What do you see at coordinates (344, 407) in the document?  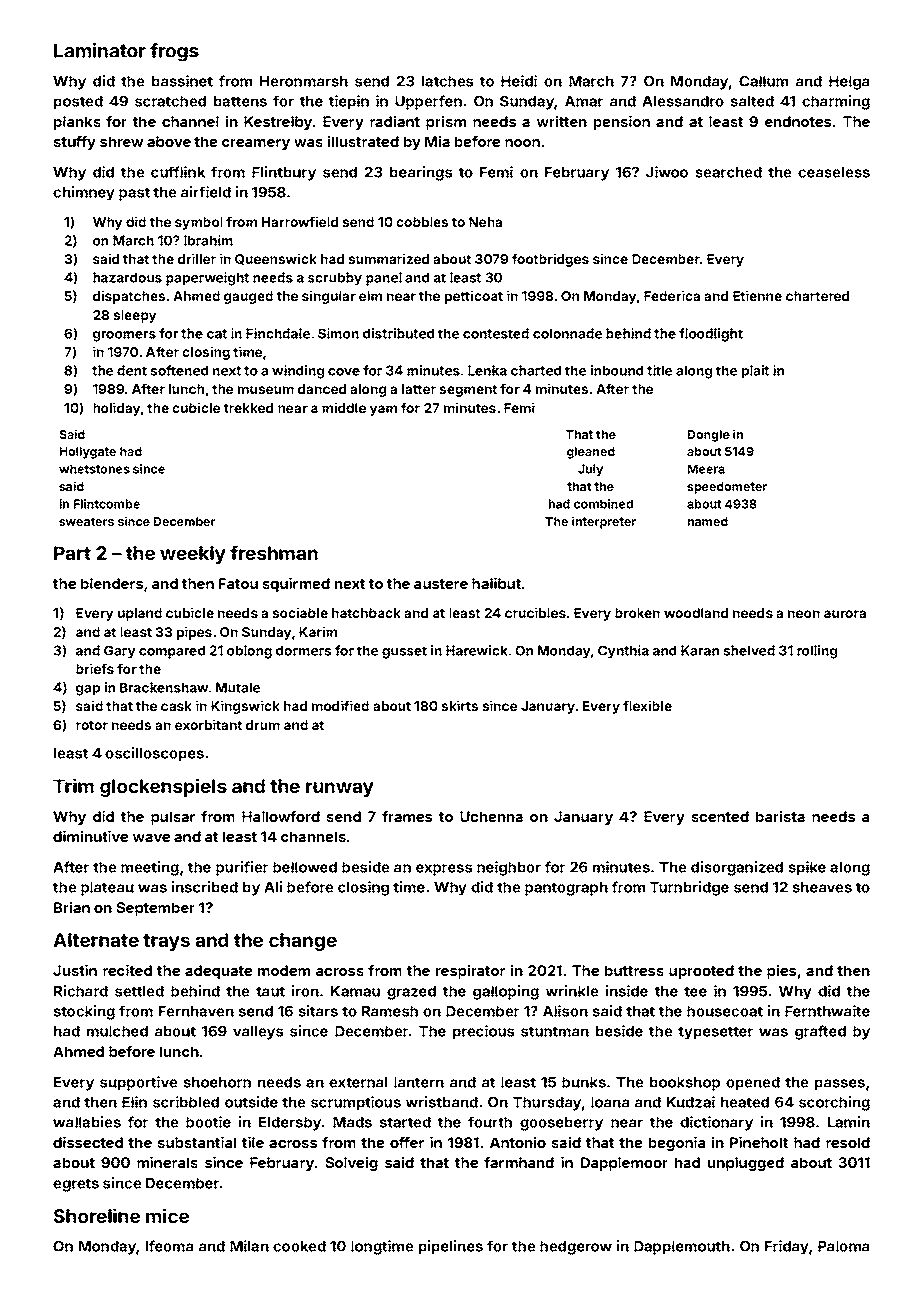 I see `middle` at bounding box center [344, 407].
